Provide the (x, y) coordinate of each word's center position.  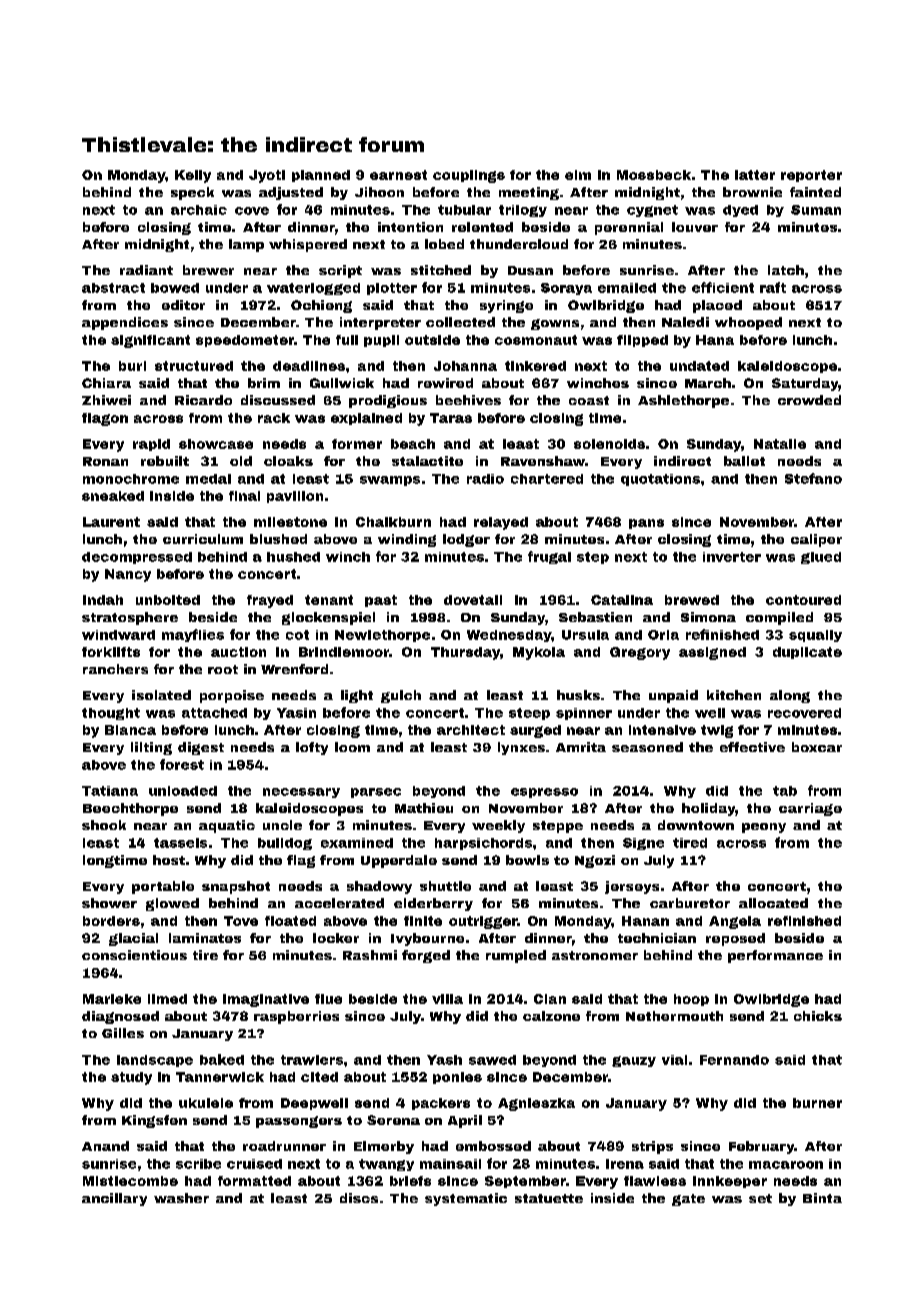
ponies (457, 1078)
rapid (151, 445)
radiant (146, 270)
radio (485, 479)
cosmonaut (536, 340)
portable (163, 887)
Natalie (780, 444)
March (708, 383)
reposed (735, 939)
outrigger (483, 922)
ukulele (206, 1103)
